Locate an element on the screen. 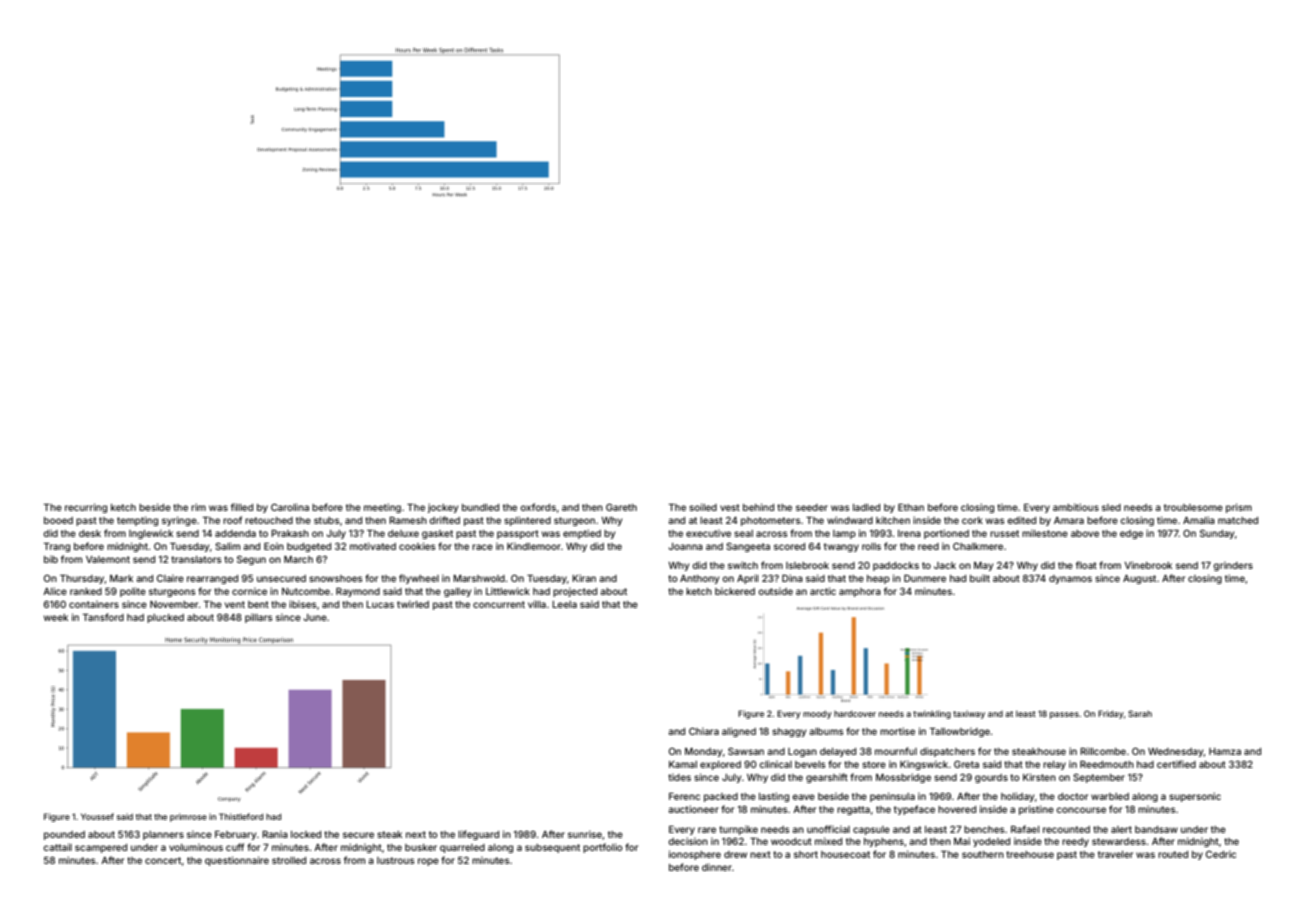 Image resolution: width=1308 pixels, height=924 pixels. Chiara is located at coordinates (704, 731).
